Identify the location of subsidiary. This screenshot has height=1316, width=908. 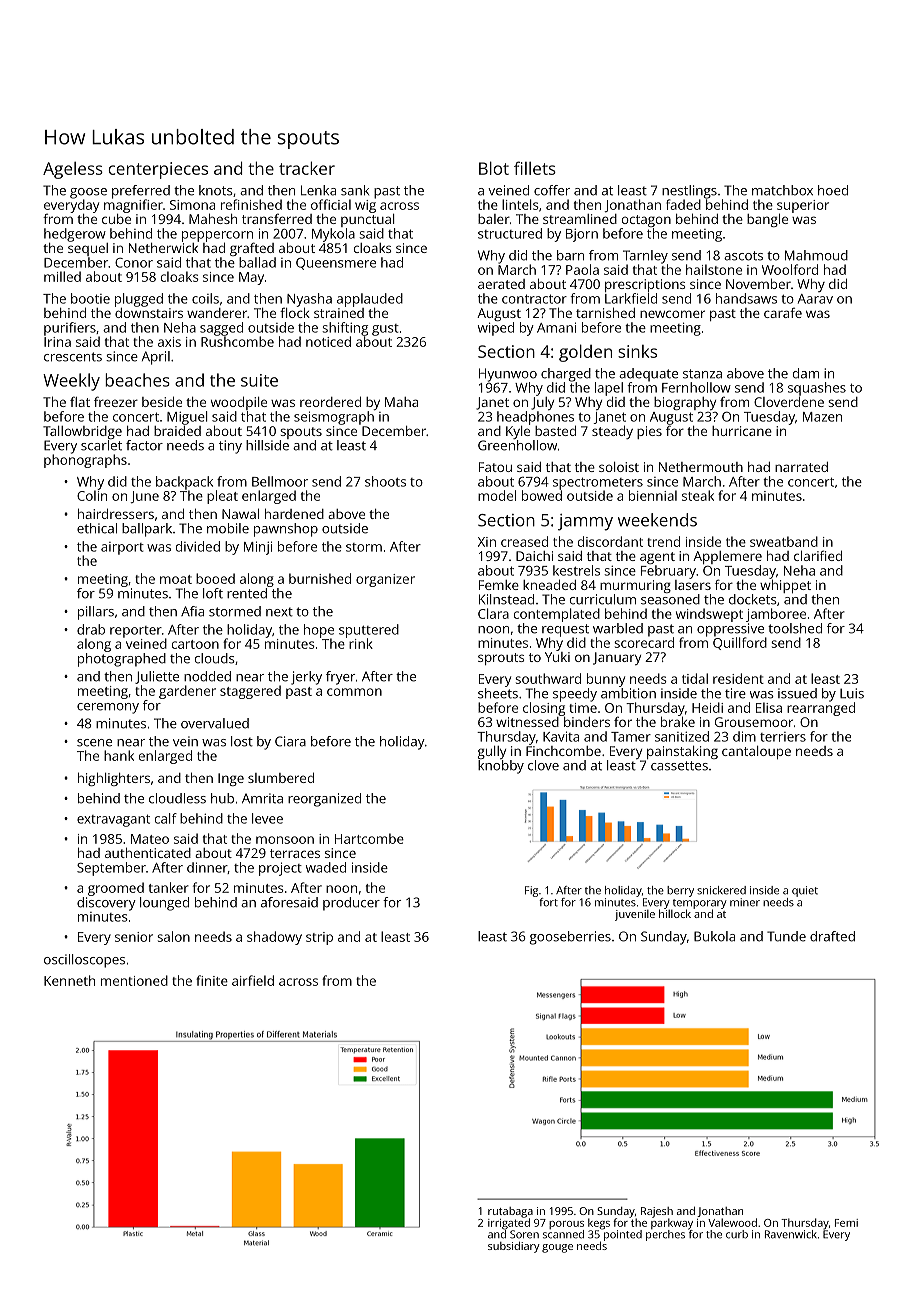
(514, 1247).
